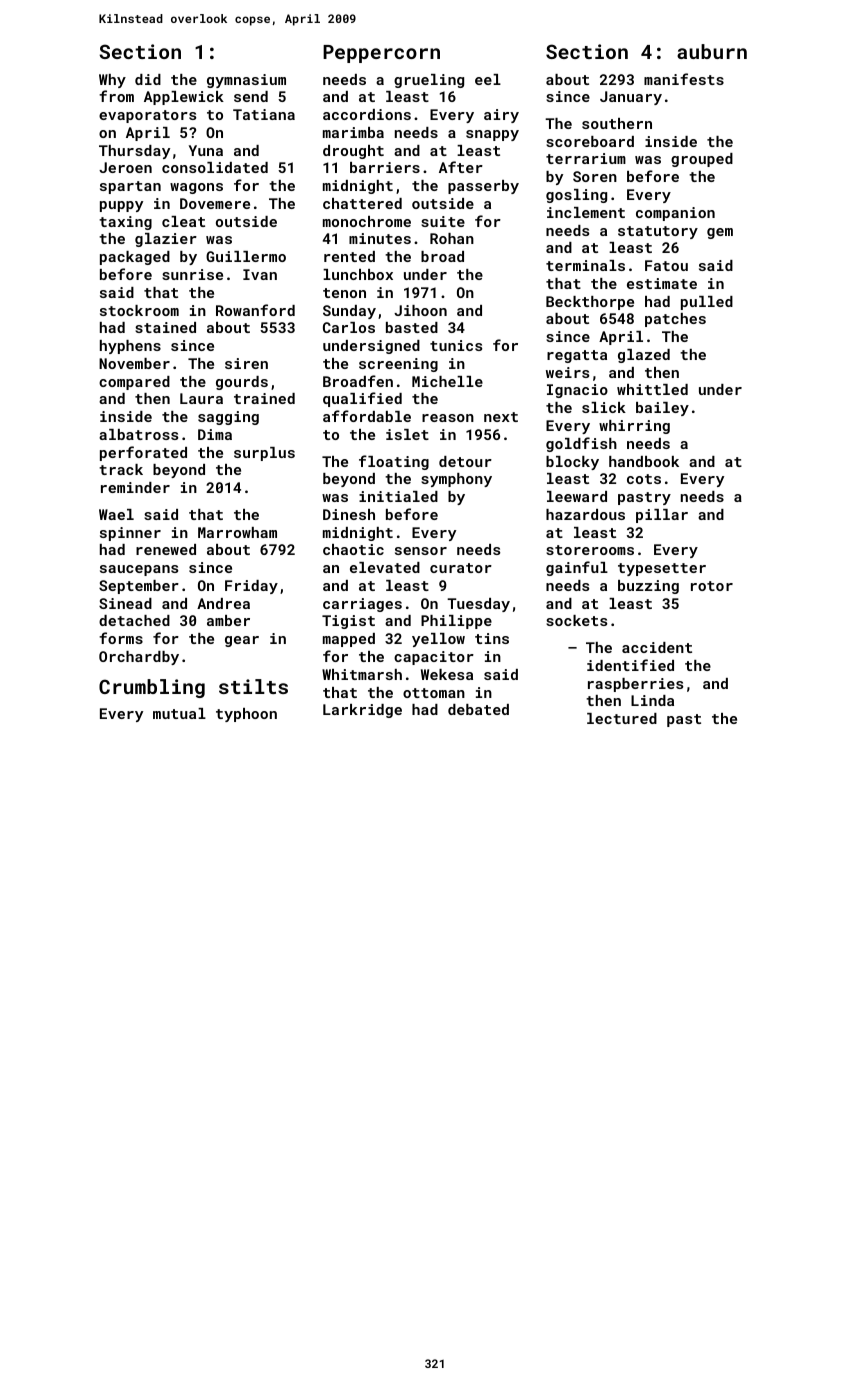 The image size is (849, 1400). What do you see at coordinates (452, 238) in the screenshot?
I see `Rohan` at bounding box center [452, 238].
